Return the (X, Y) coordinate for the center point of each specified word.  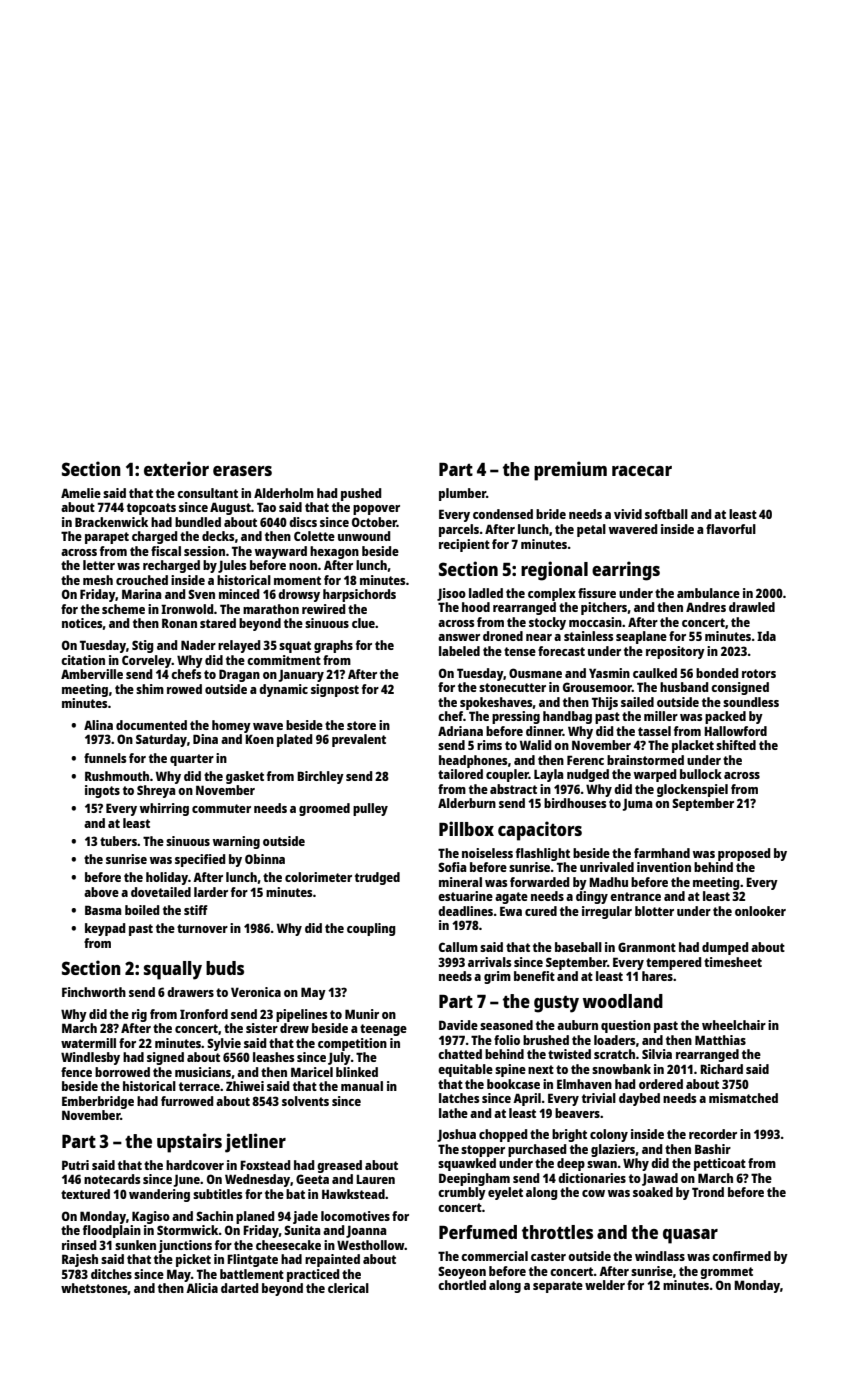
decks (218, 536)
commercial (494, 1256)
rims (489, 745)
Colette (314, 536)
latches (459, 1098)
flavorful (731, 529)
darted (240, 1288)
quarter (192, 760)
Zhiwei (245, 1086)
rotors (759, 673)
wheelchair (734, 1025)
